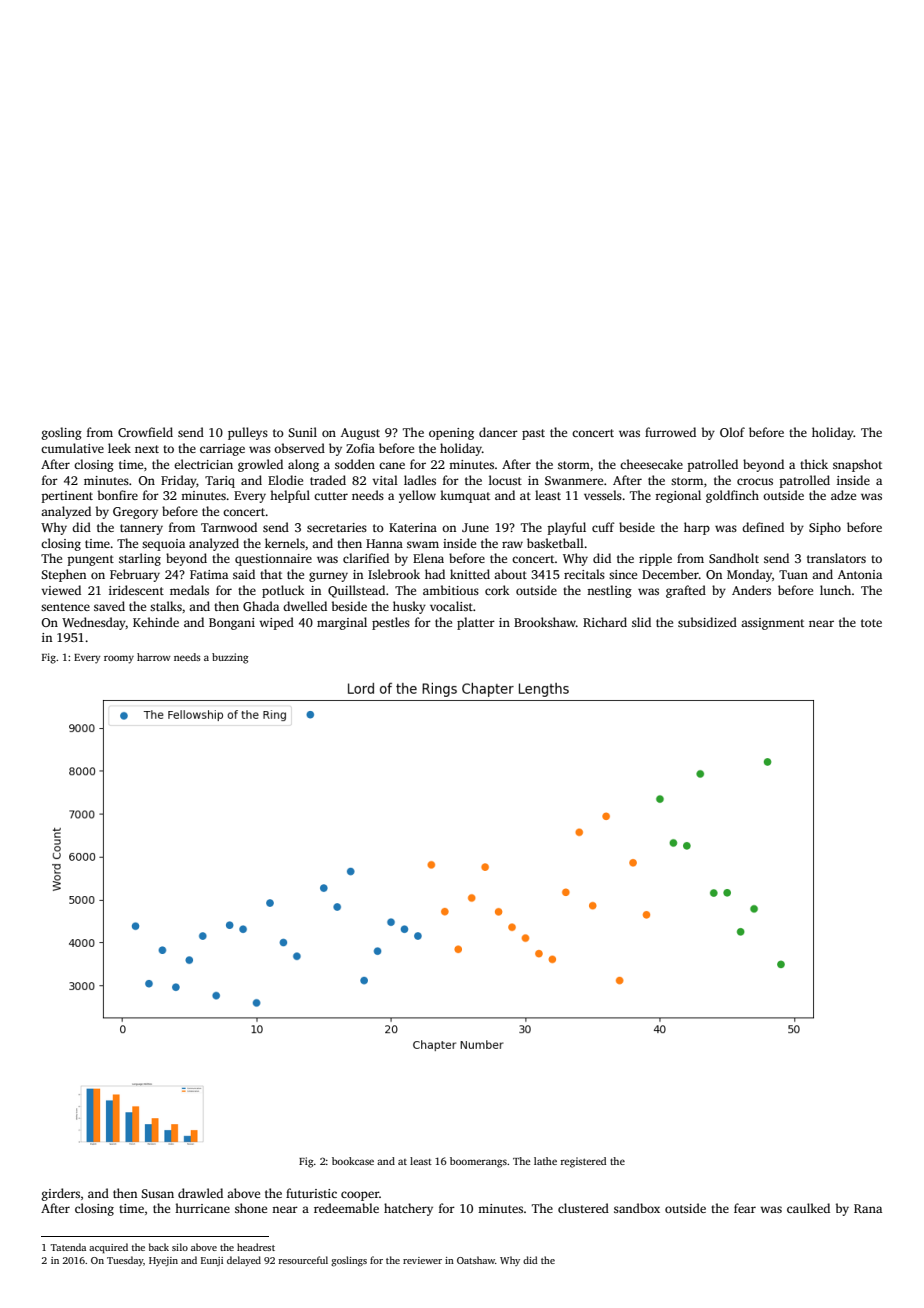  I want to click on tote, so click(871, 623).
